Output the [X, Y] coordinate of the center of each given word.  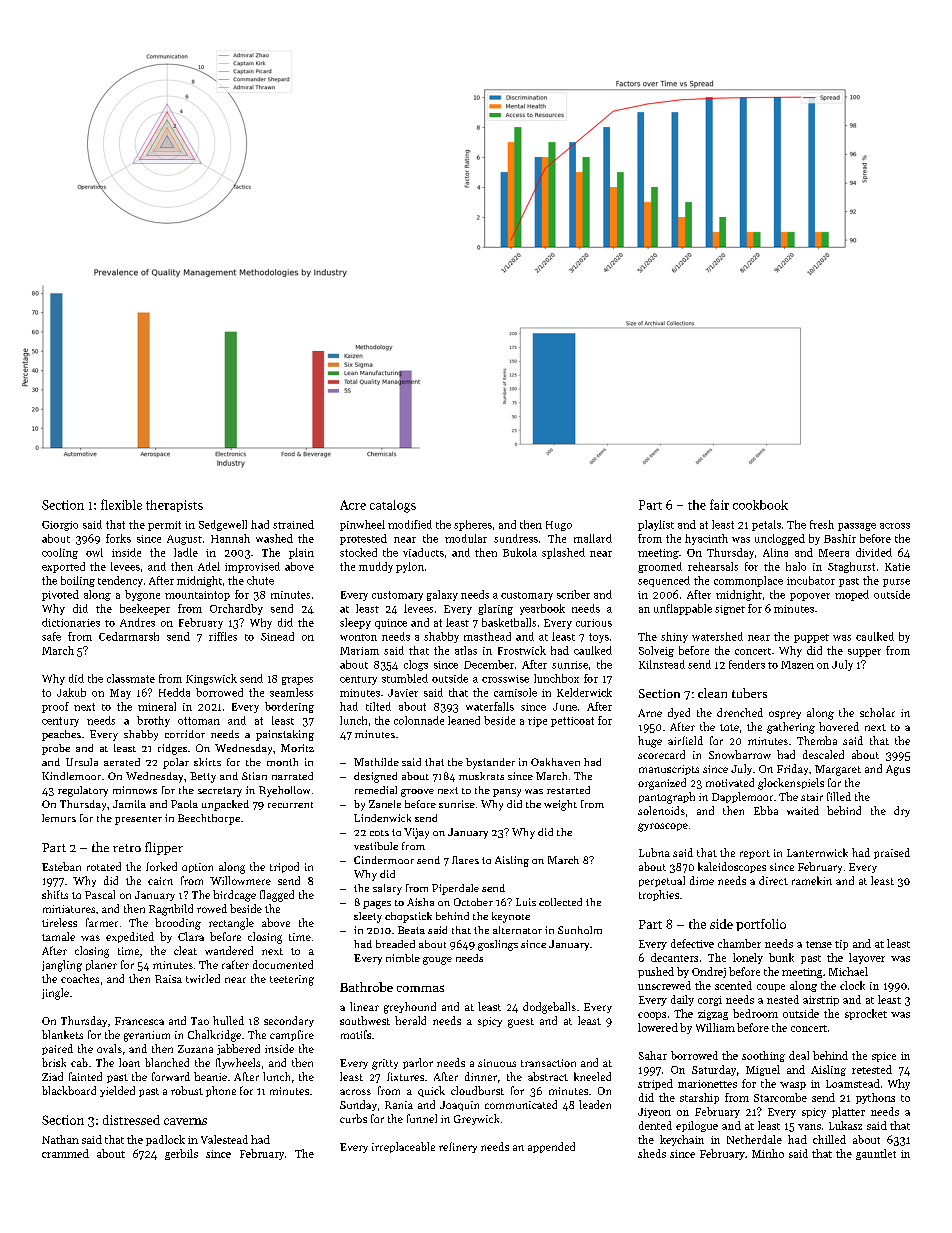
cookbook [760, 505]
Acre [353, 505]
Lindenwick [382, 818]
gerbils [181, 1154]
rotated [104, 866]
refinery [458, 1147]
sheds [652, 1153]
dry [902, 811]
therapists [174, 506]
